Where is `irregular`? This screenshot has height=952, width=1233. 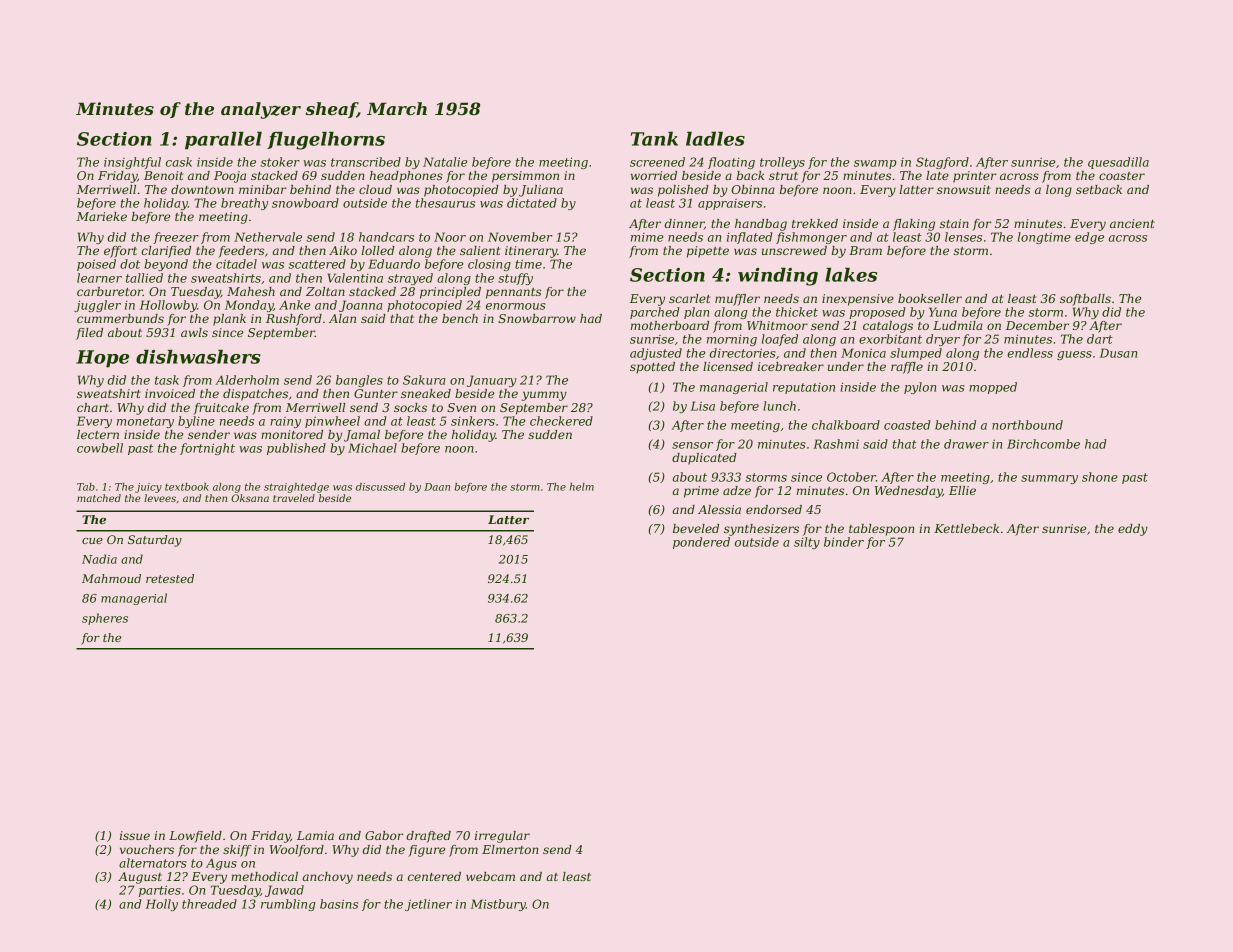 irregular is located at coordinates (502, 837).
